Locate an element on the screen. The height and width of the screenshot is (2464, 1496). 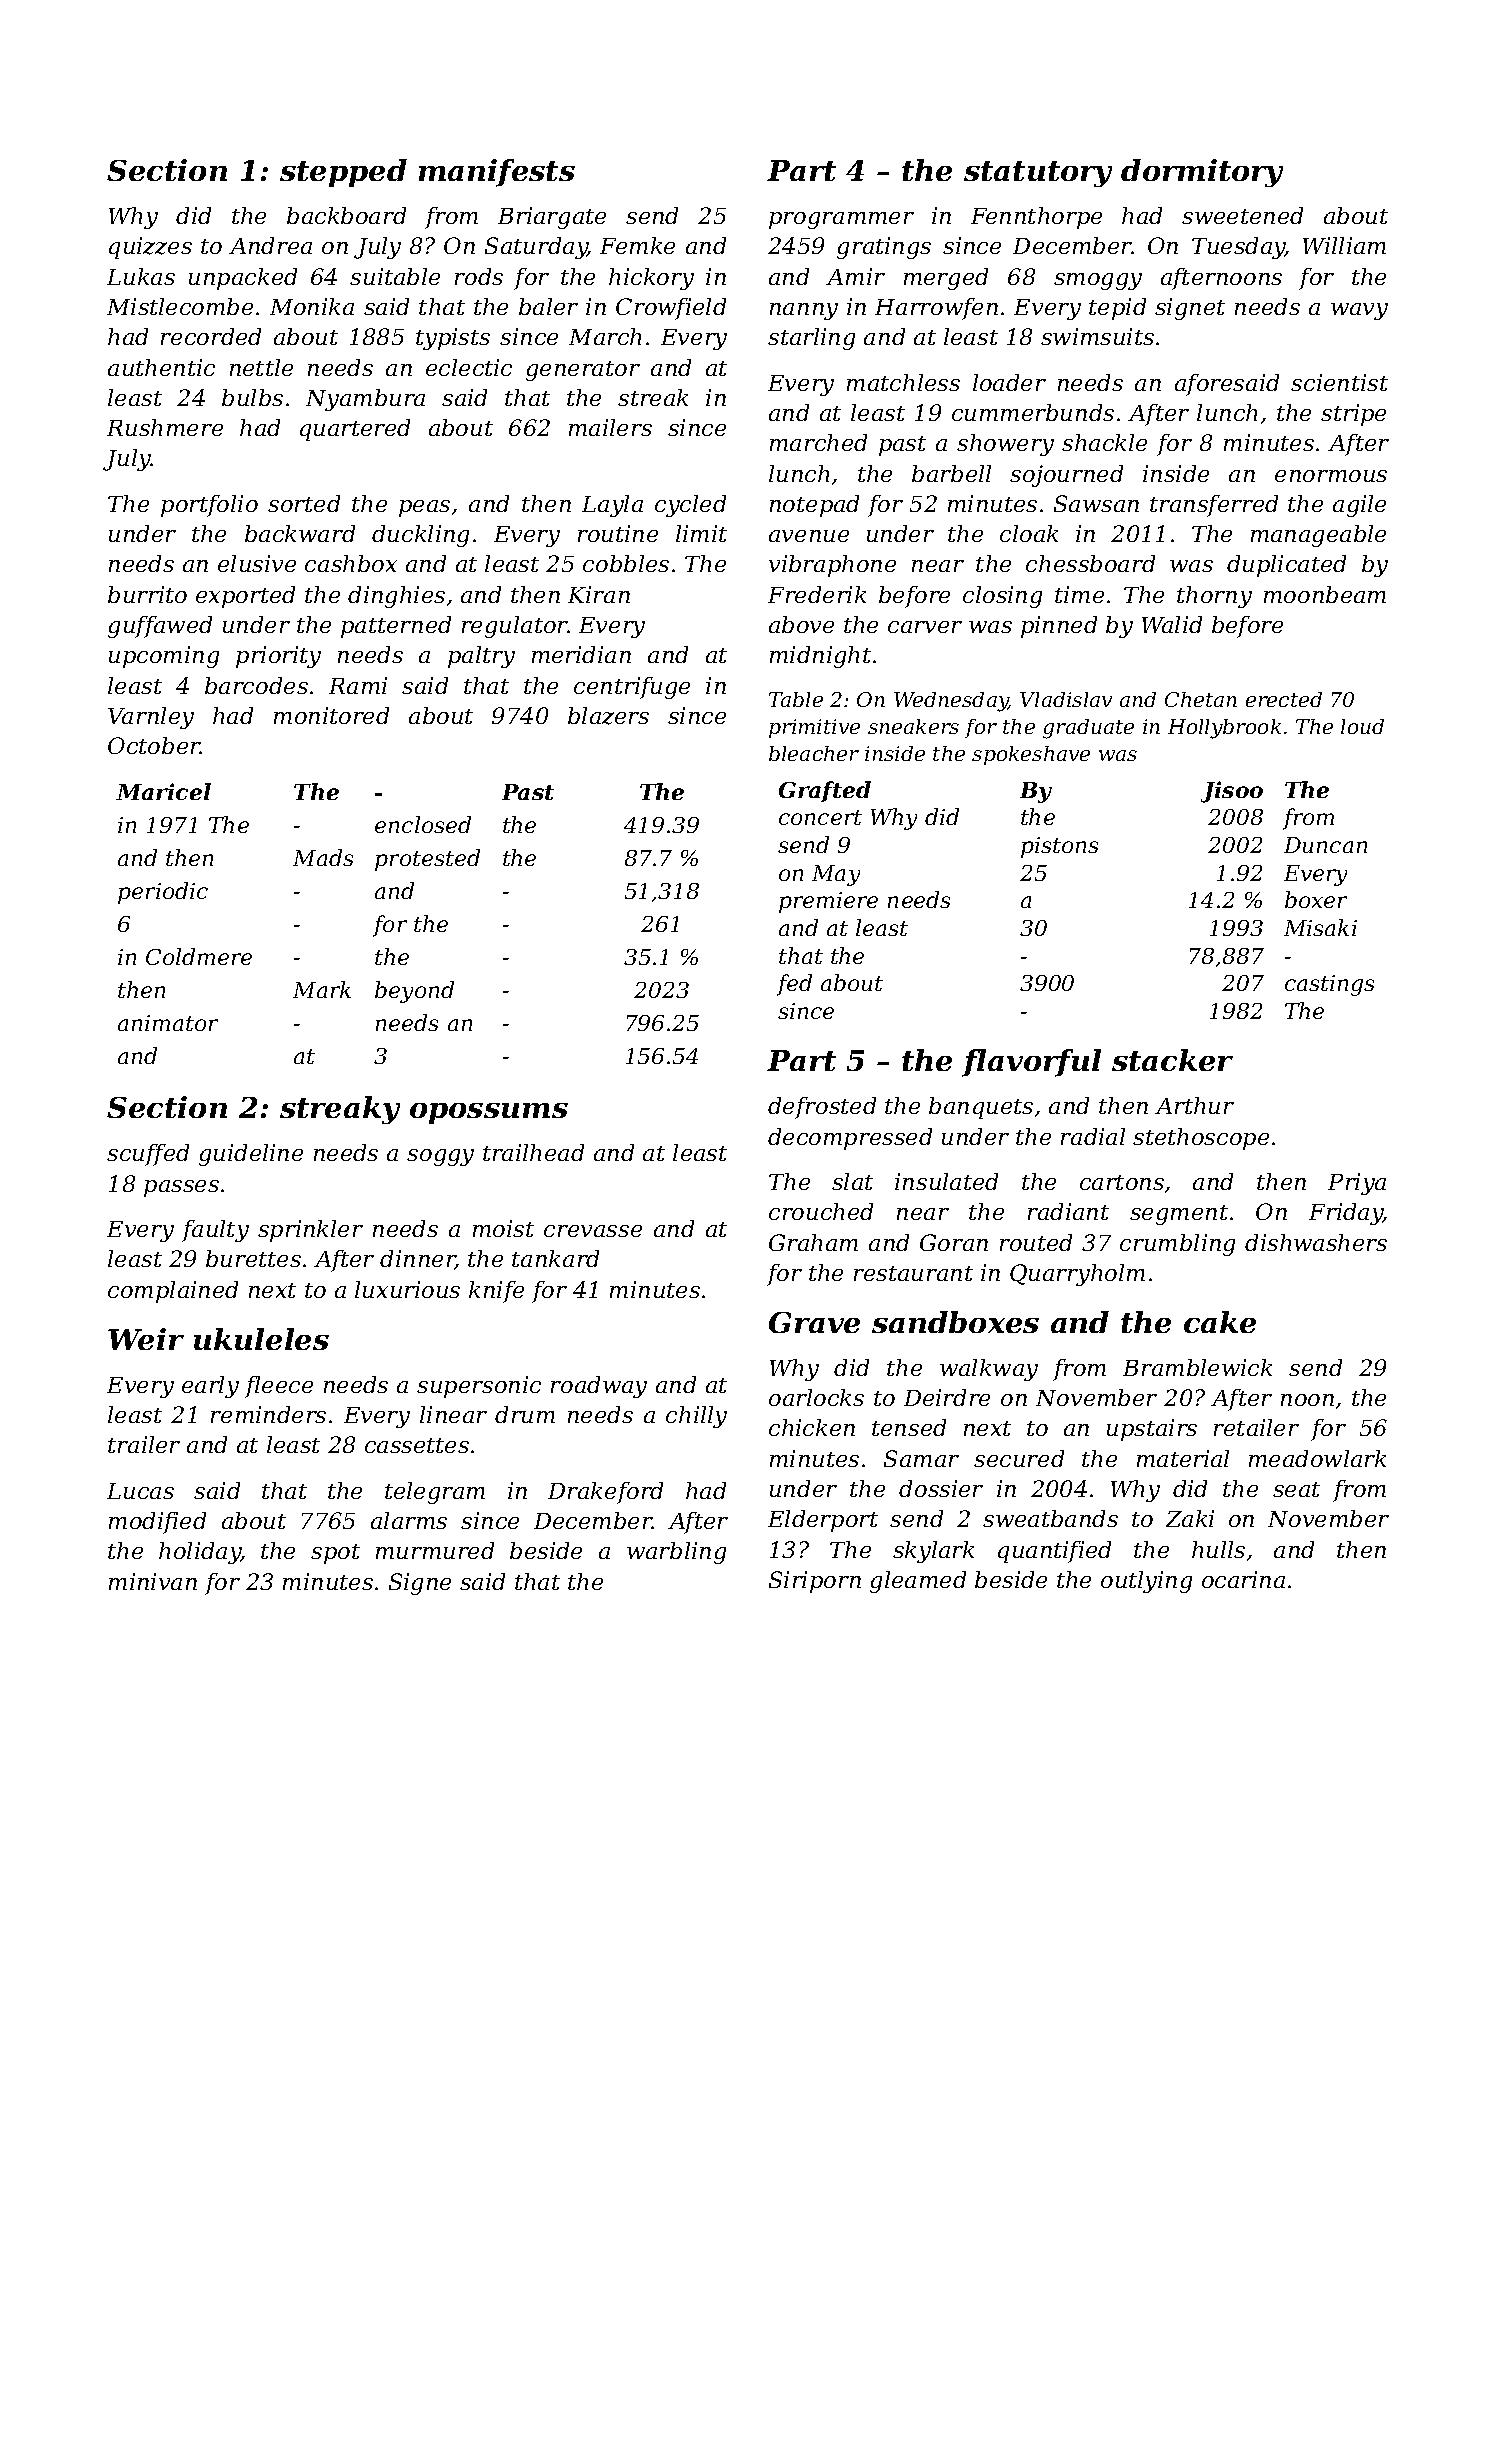
Duncan is located at coordinates (1325, 845).
